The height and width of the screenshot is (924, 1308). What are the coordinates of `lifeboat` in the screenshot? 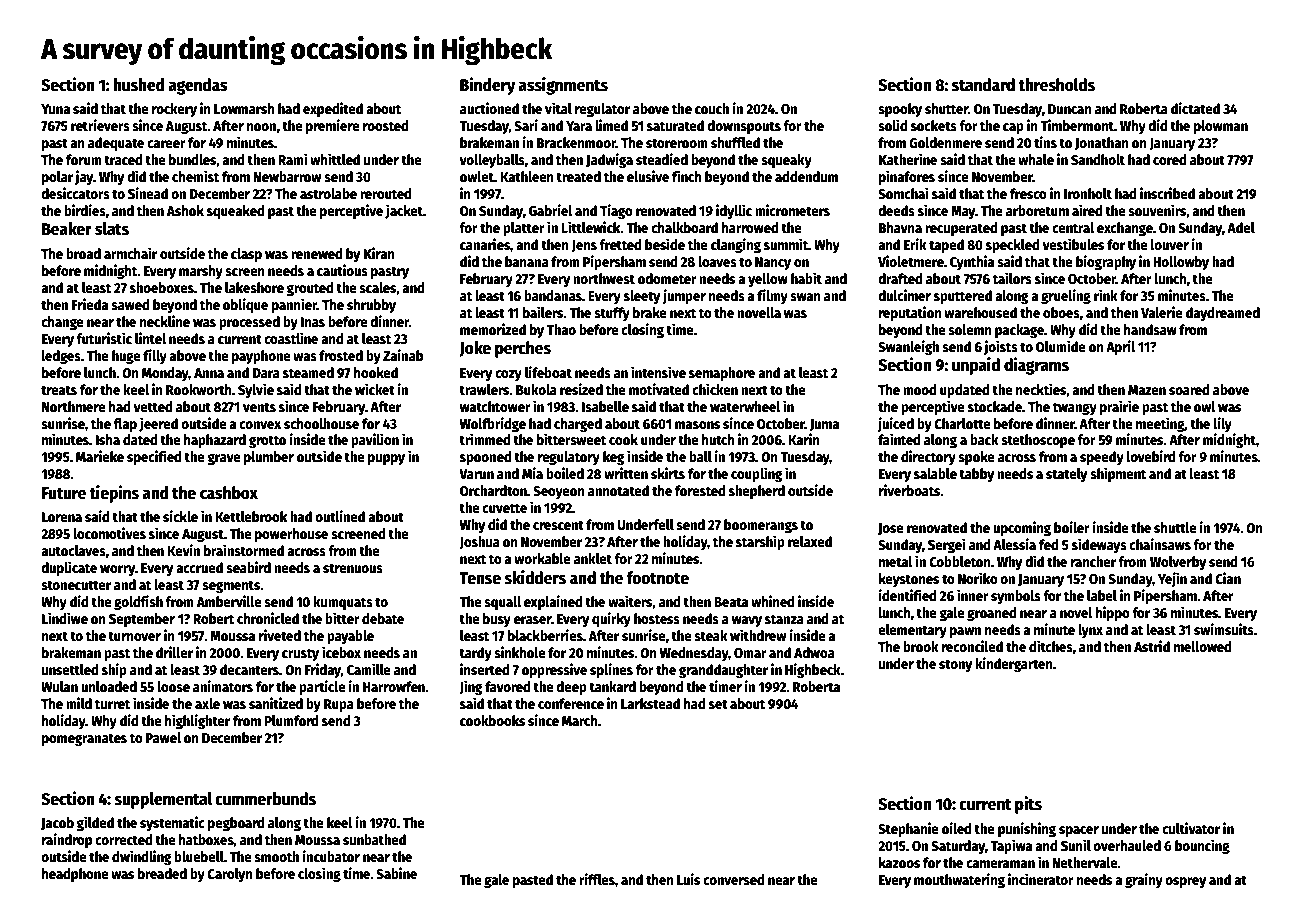 It's located at (548, 372).
